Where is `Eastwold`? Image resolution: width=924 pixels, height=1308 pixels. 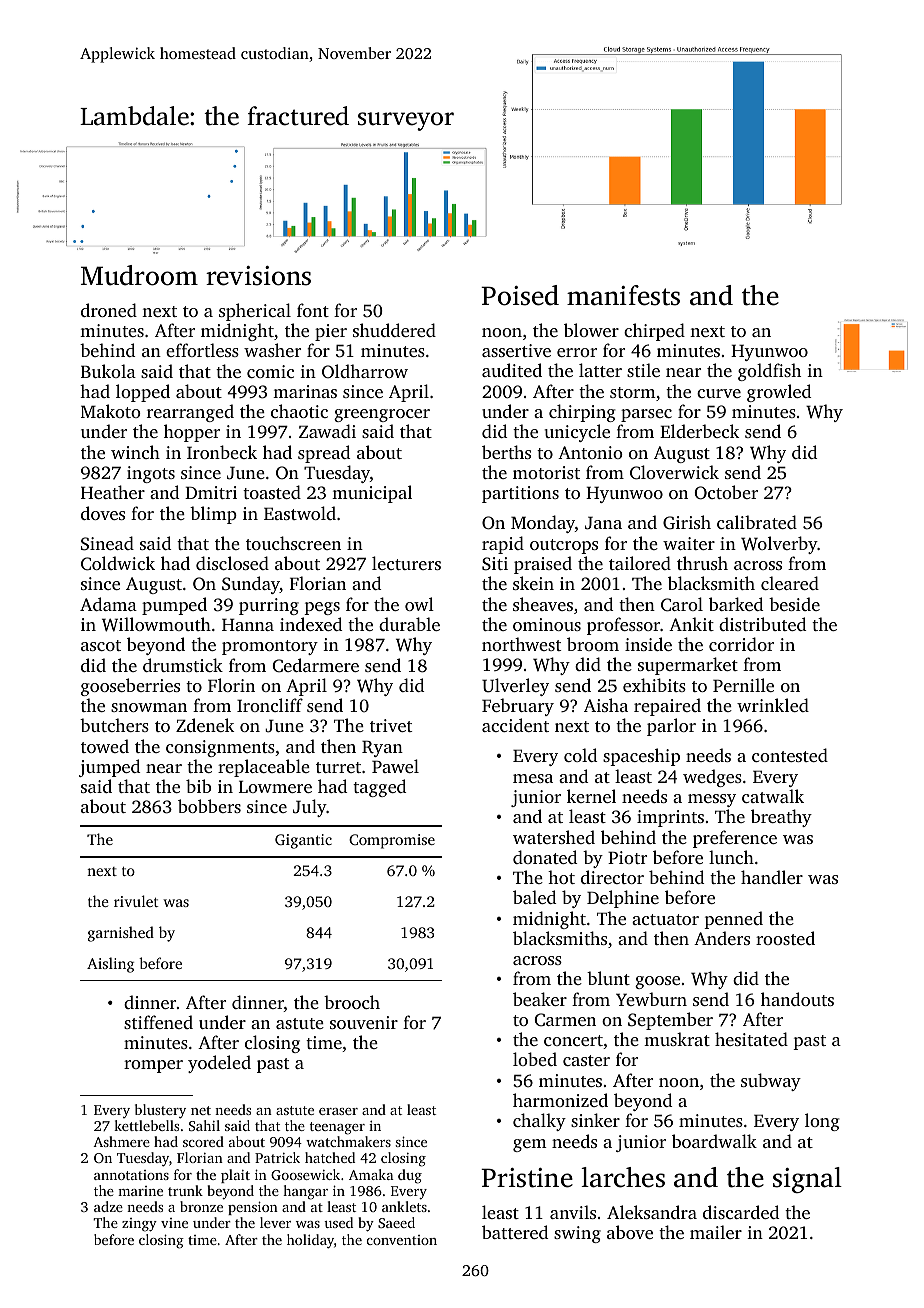
Eastwold is located at coordinates (300, 513).
